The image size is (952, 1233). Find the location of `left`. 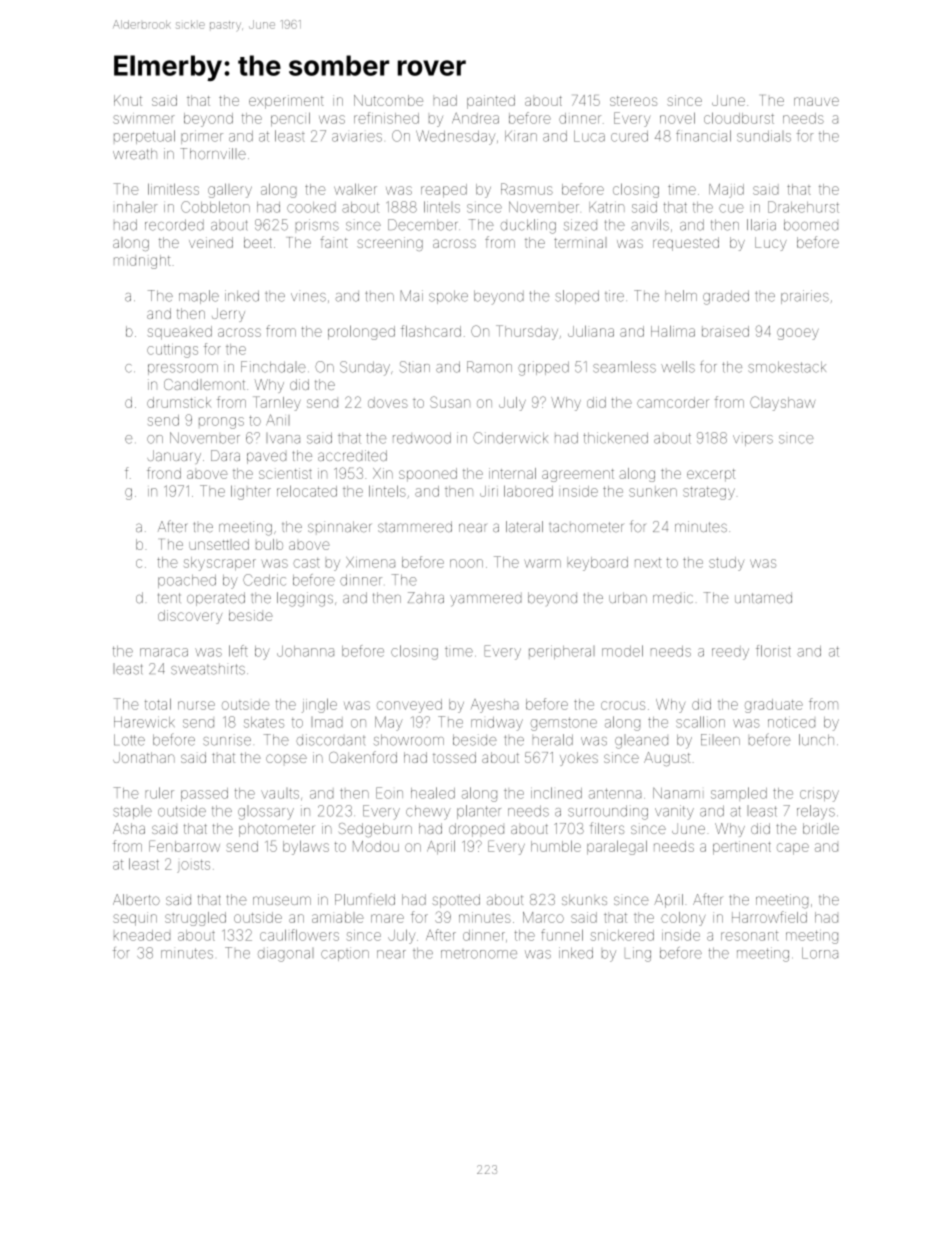

left is located at coordinates (238, 651).
